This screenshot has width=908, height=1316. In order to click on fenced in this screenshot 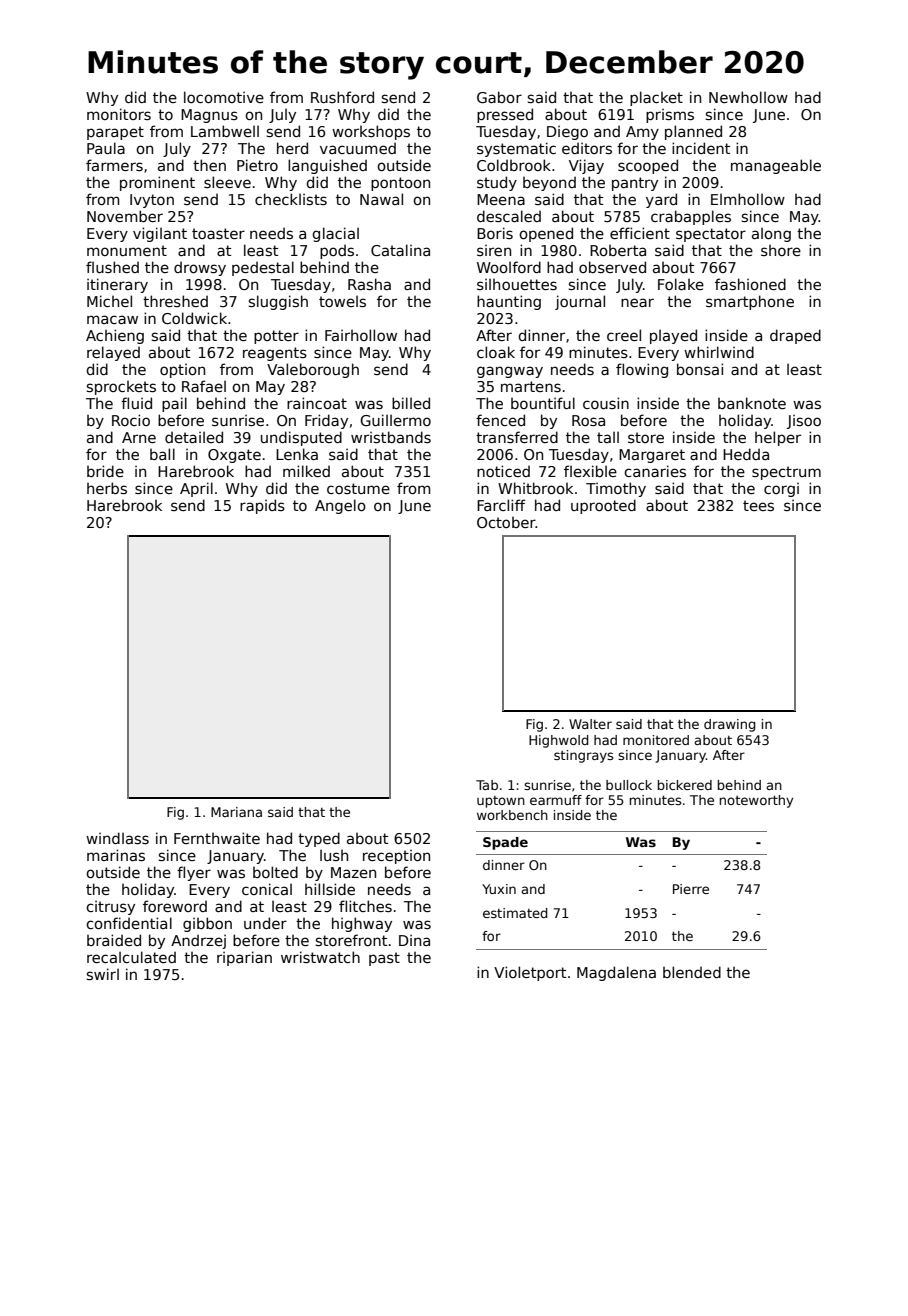, I will do `click(500, 420)`.
